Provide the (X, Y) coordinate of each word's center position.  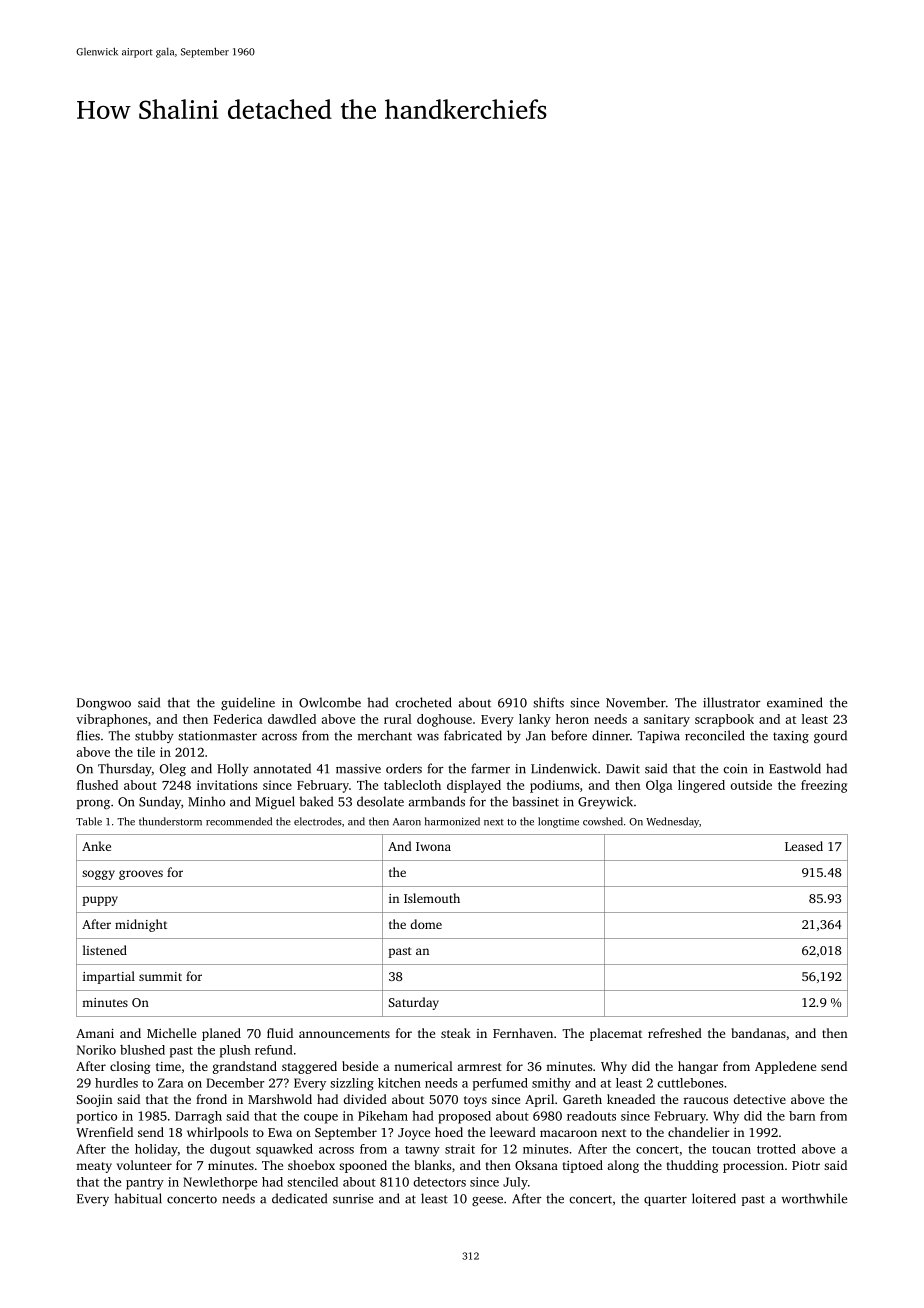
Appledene (785, 1067)
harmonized (452, 821)
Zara (170, 1083)
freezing (824, 786)
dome (426, 924)
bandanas (758, 1033)
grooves (141, 875)
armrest (479, 1067)
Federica (238, 719)
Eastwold (795, 768)
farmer (490, 768)
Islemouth (432, 898)
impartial (109, 977)
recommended (239, 821)
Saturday (414, 1003)
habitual (138, 1198)
